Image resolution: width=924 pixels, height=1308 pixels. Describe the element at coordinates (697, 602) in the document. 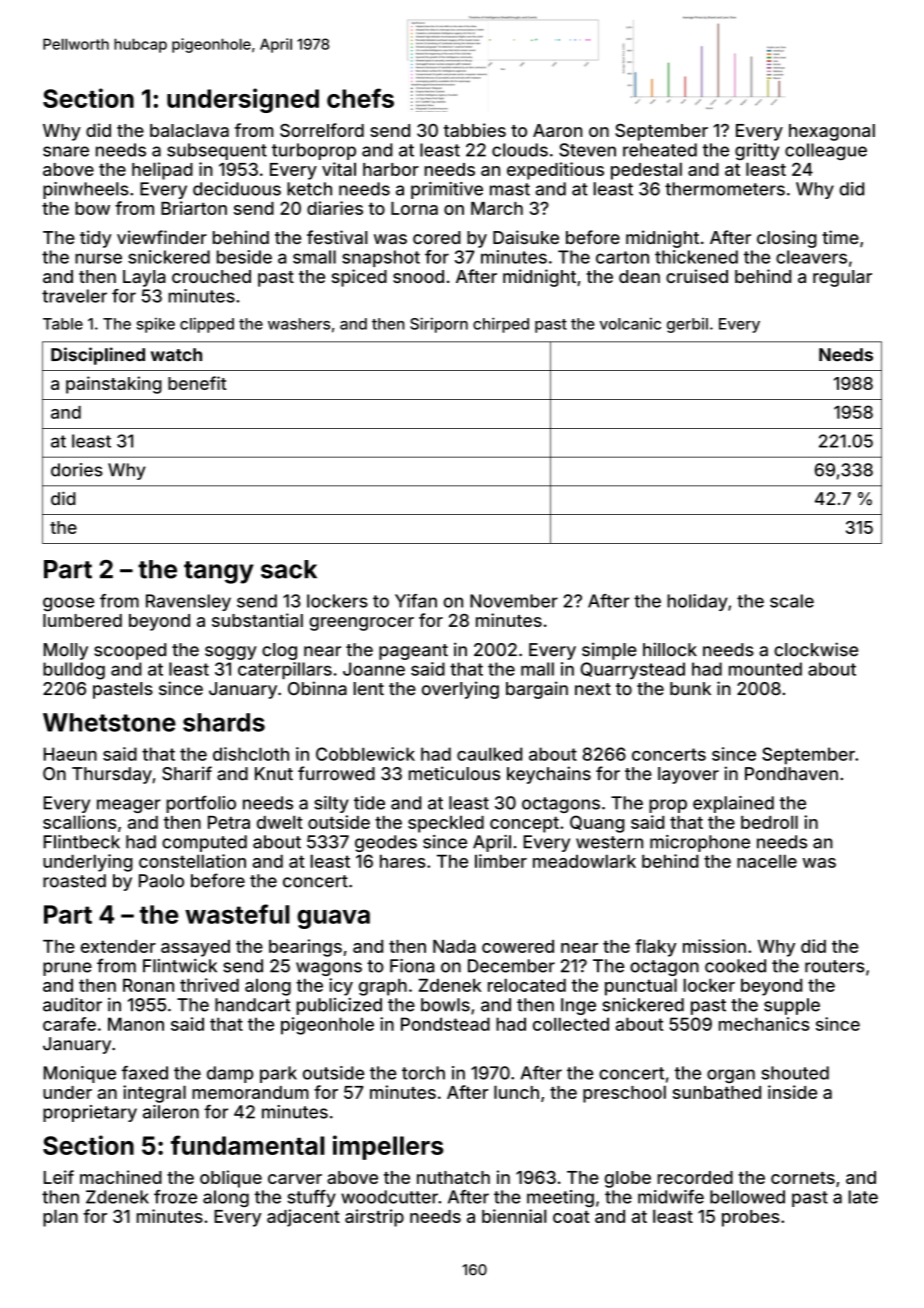

I see `holiday` at that location.
